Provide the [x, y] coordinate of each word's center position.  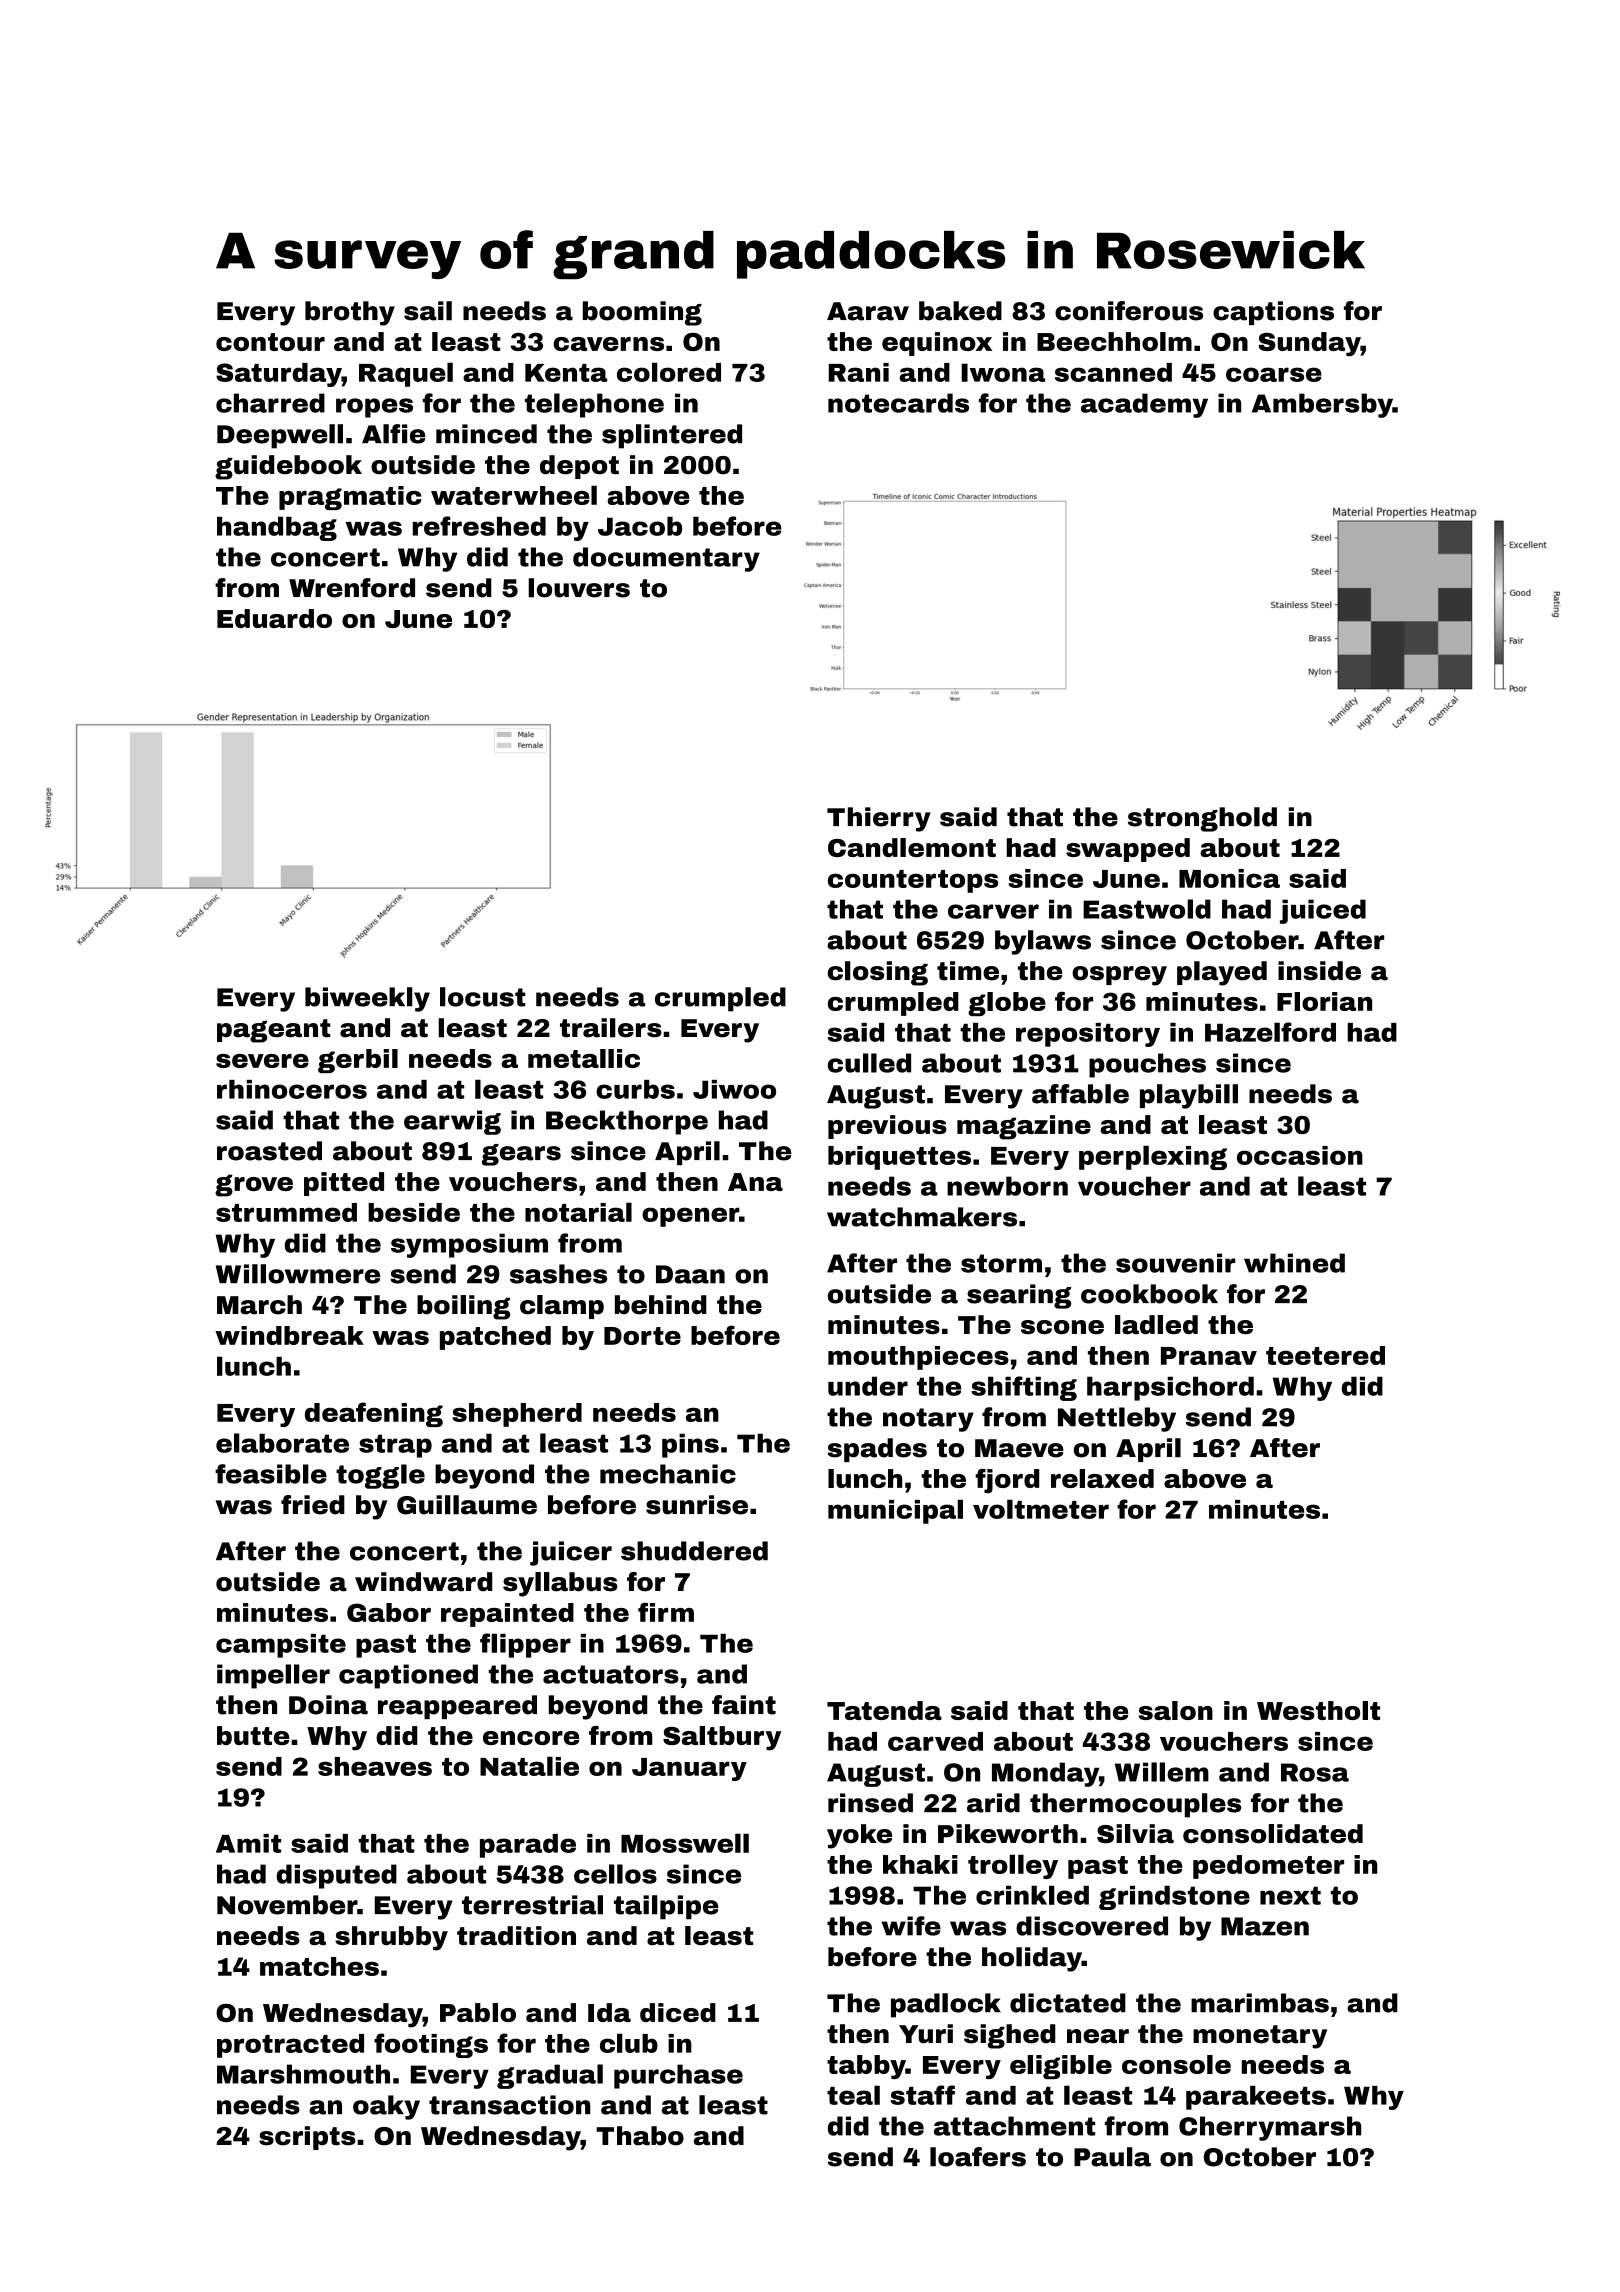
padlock [946, 2005]
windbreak [289, 1335]
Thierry [879, 819]
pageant [274, 1031]
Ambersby [1322, 405]
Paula [1112, 2157]
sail [428, 311]
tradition [516, 1935]
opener [690, 1217]
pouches [1147, 1065]
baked [960, 311]
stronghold [1202, 819]
